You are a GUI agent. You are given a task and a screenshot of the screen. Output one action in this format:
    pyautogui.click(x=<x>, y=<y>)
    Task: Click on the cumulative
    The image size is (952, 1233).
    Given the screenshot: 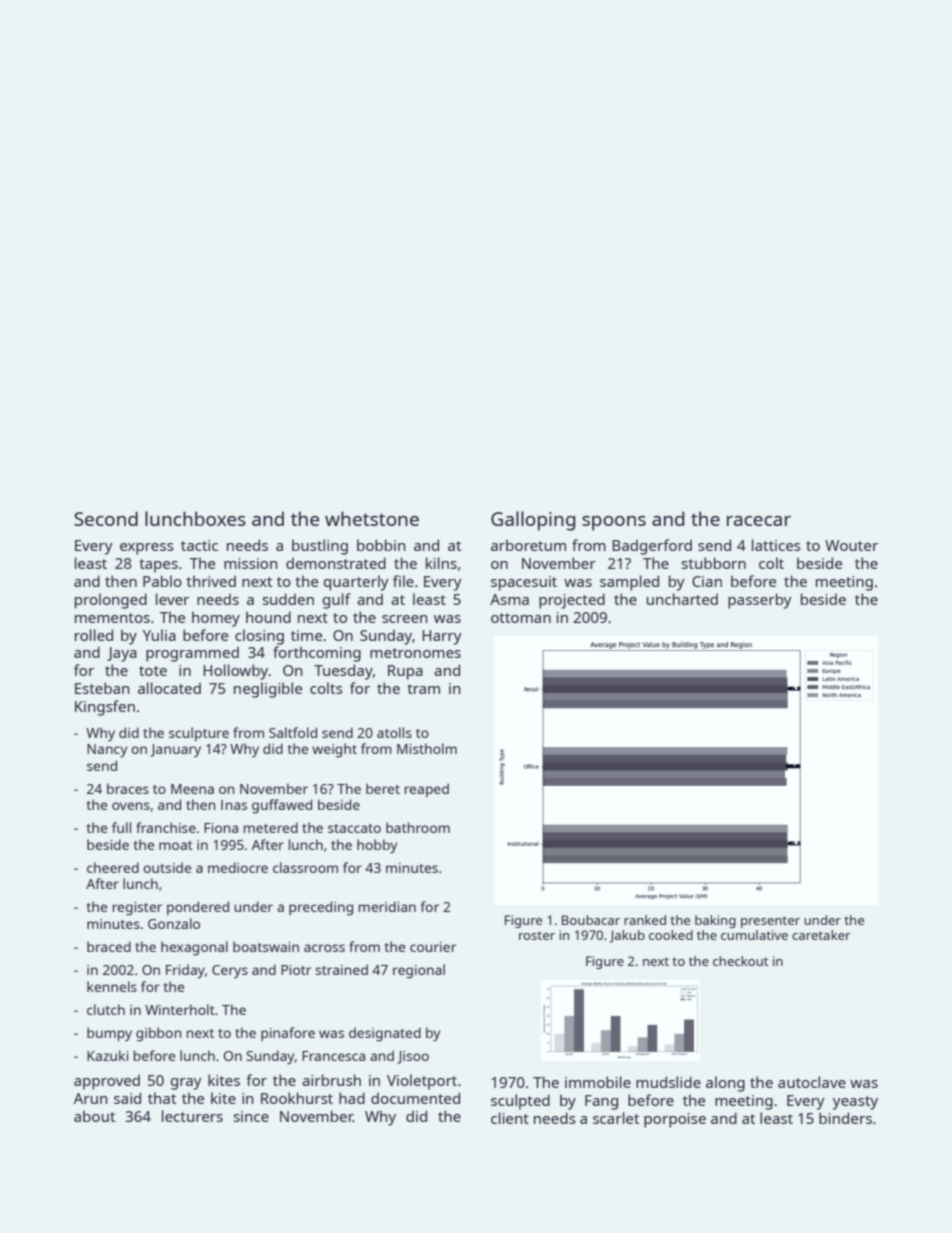 What is the action you would take?
    pyautogui.click(x=754, y=935)
